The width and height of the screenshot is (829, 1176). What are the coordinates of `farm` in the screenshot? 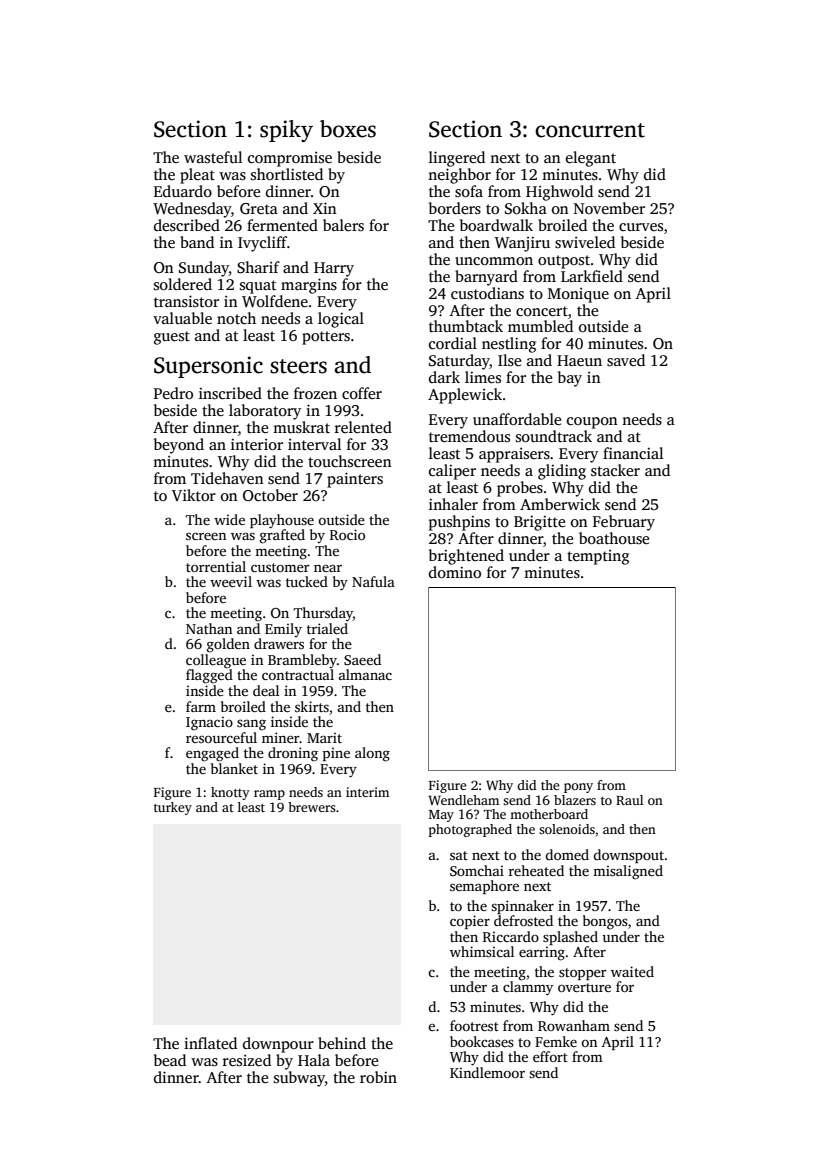 It's located at (201, 706).
